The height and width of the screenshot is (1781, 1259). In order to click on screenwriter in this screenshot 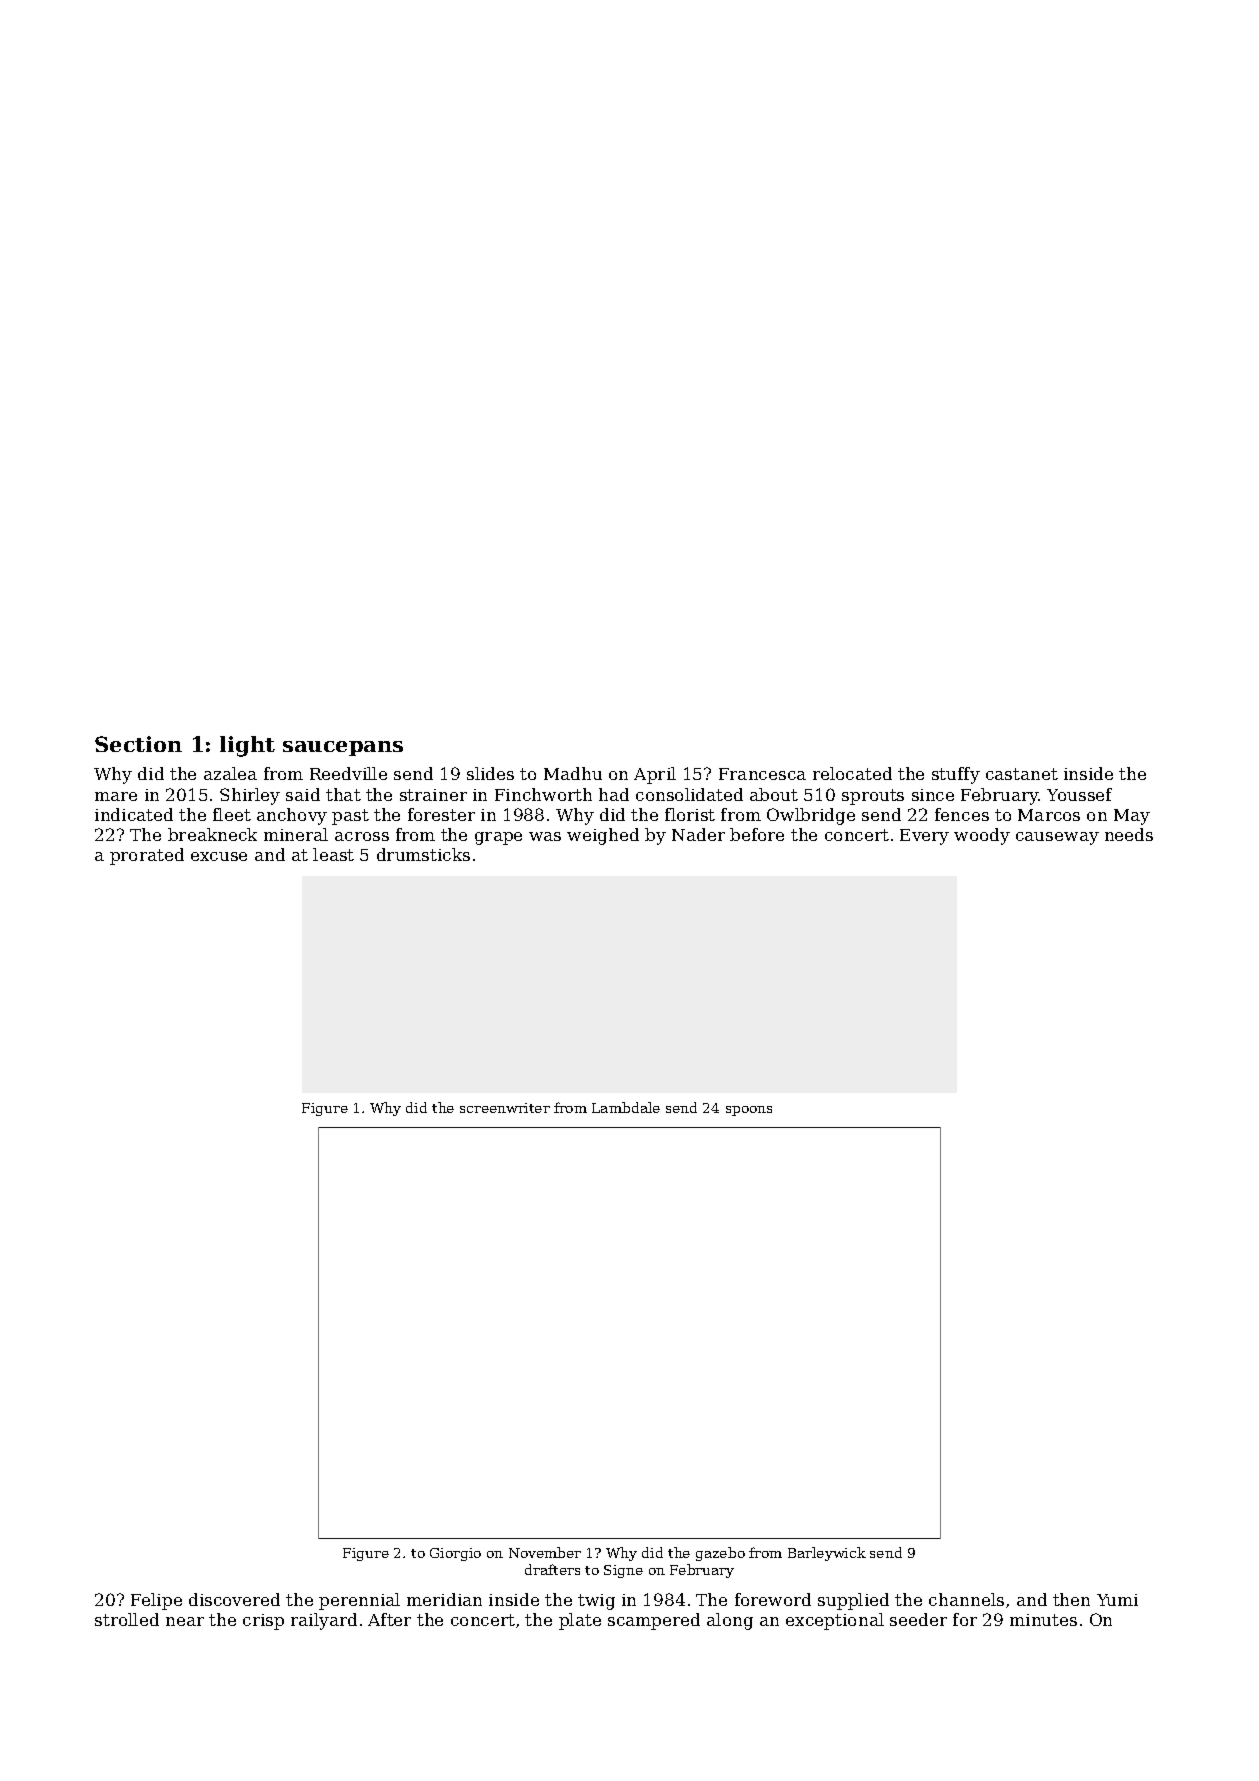, I will do `click(505, 1108)`.
